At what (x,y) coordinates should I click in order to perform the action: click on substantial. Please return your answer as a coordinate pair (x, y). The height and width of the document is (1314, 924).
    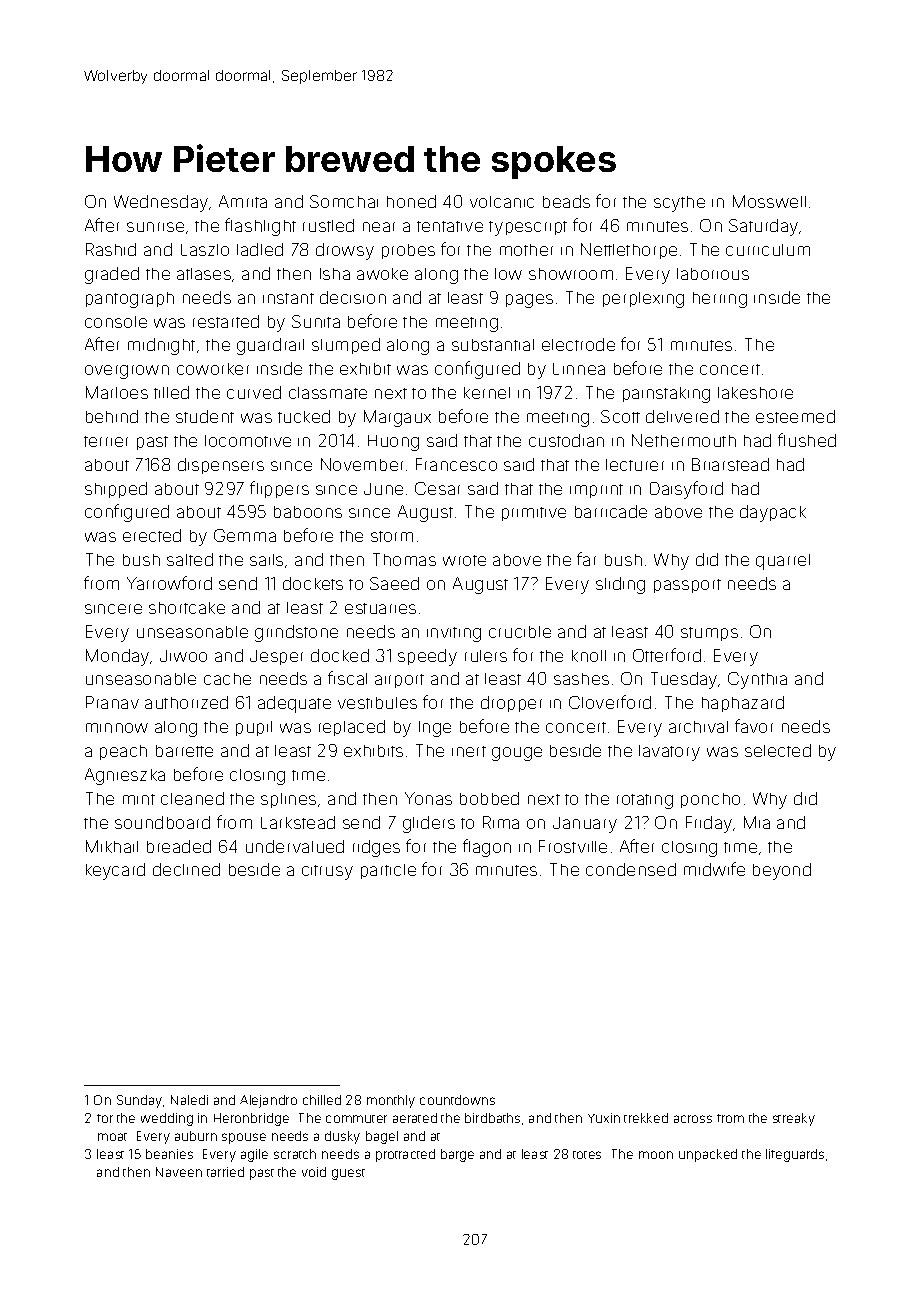
    Looking at the image, I should click on (493, 345).
